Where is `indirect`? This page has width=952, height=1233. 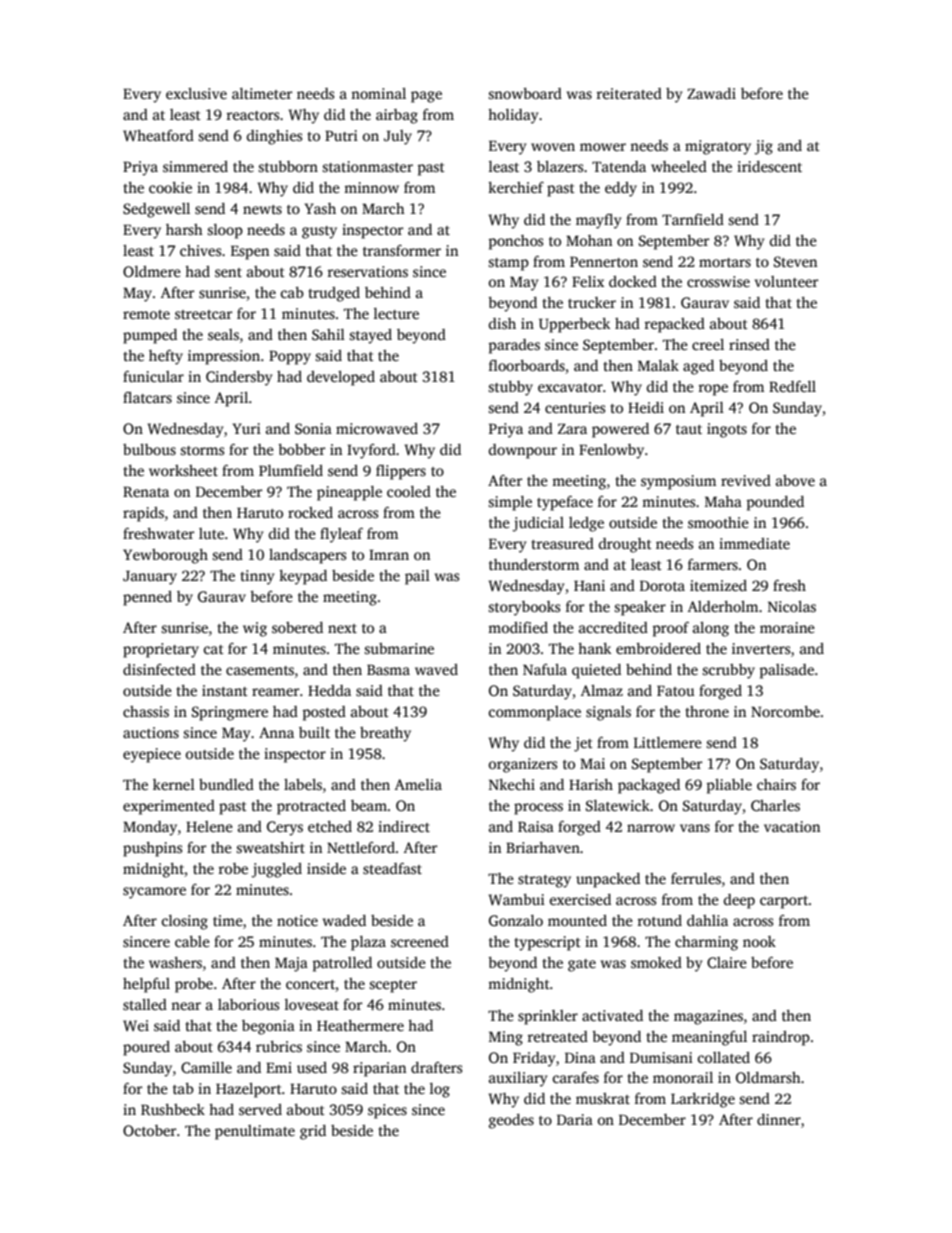
indirect is located at coordinates (404, 826).
